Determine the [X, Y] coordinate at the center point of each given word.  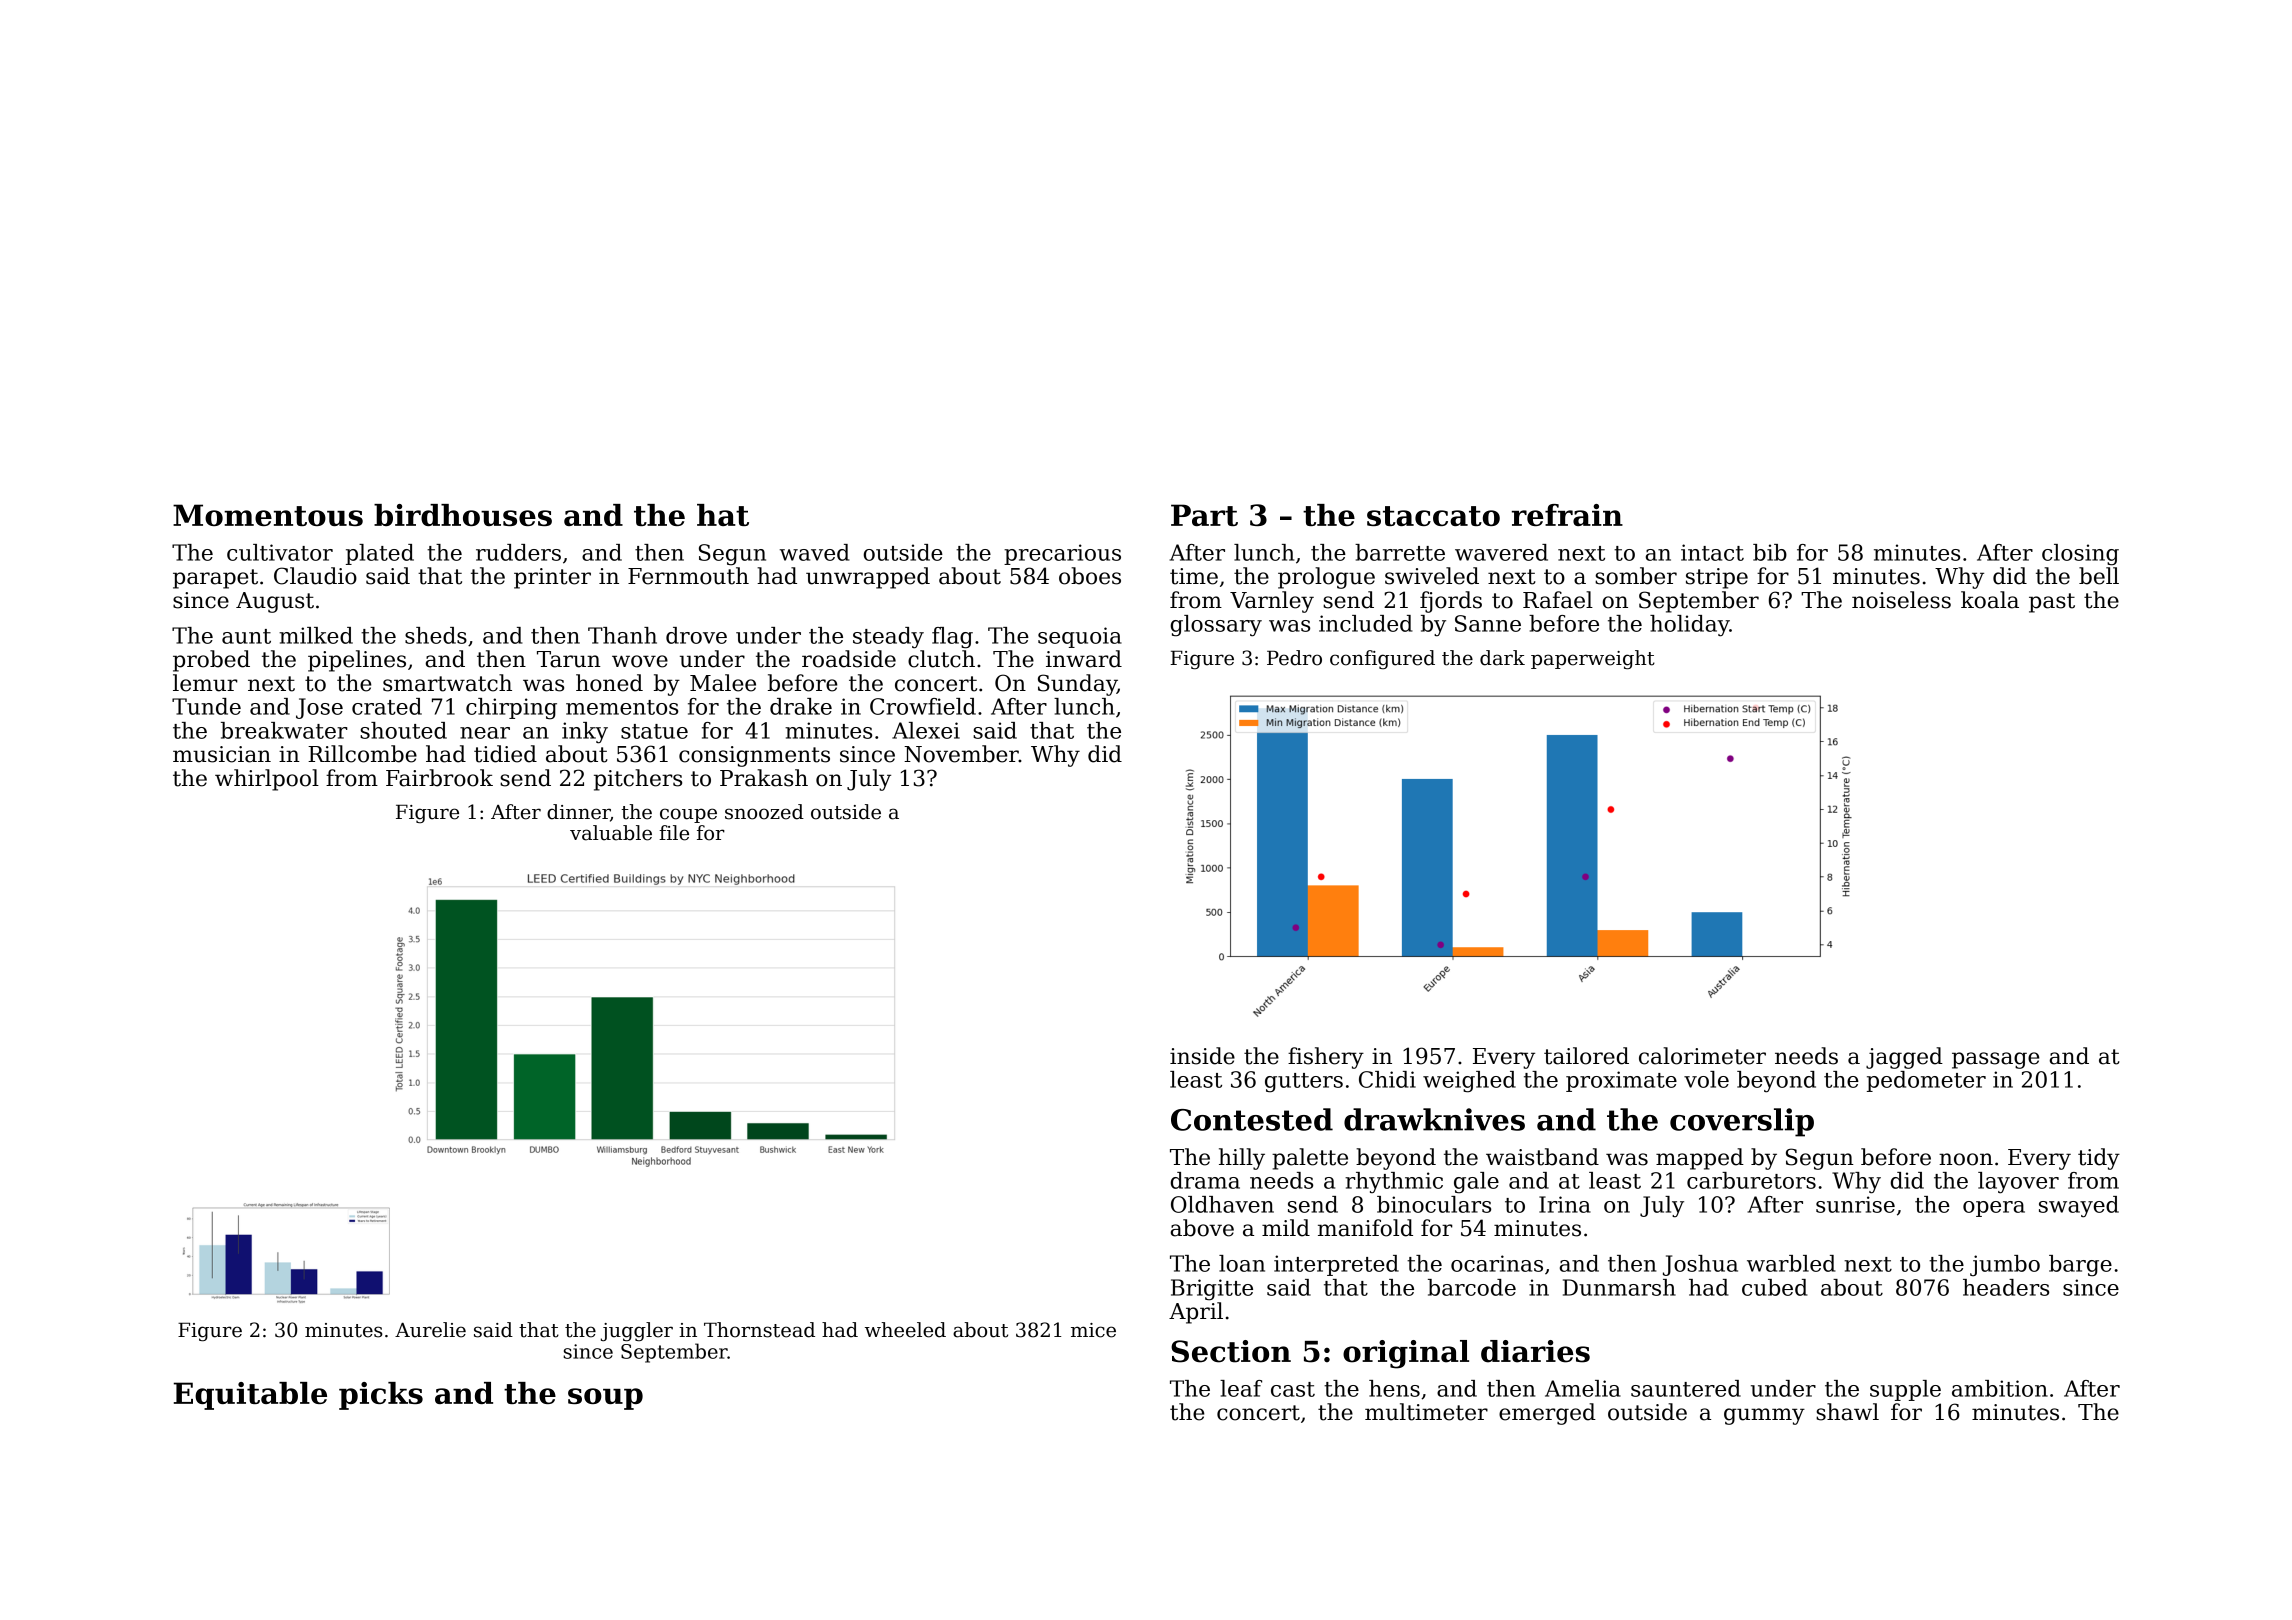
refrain [1567, 515]
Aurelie [430, 1330]
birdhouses [463, 515]
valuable [611, 833]
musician [222, 754]
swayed [2079, 1207]
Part [1204, 515]
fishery [1326, 1058]
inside [1202, 1056]
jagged [1904, 1058]
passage [1995, 1060]
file [674, 833]
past [2052, 603]
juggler [637, 1331]
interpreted [1336, 1265]
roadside [849, 659]
